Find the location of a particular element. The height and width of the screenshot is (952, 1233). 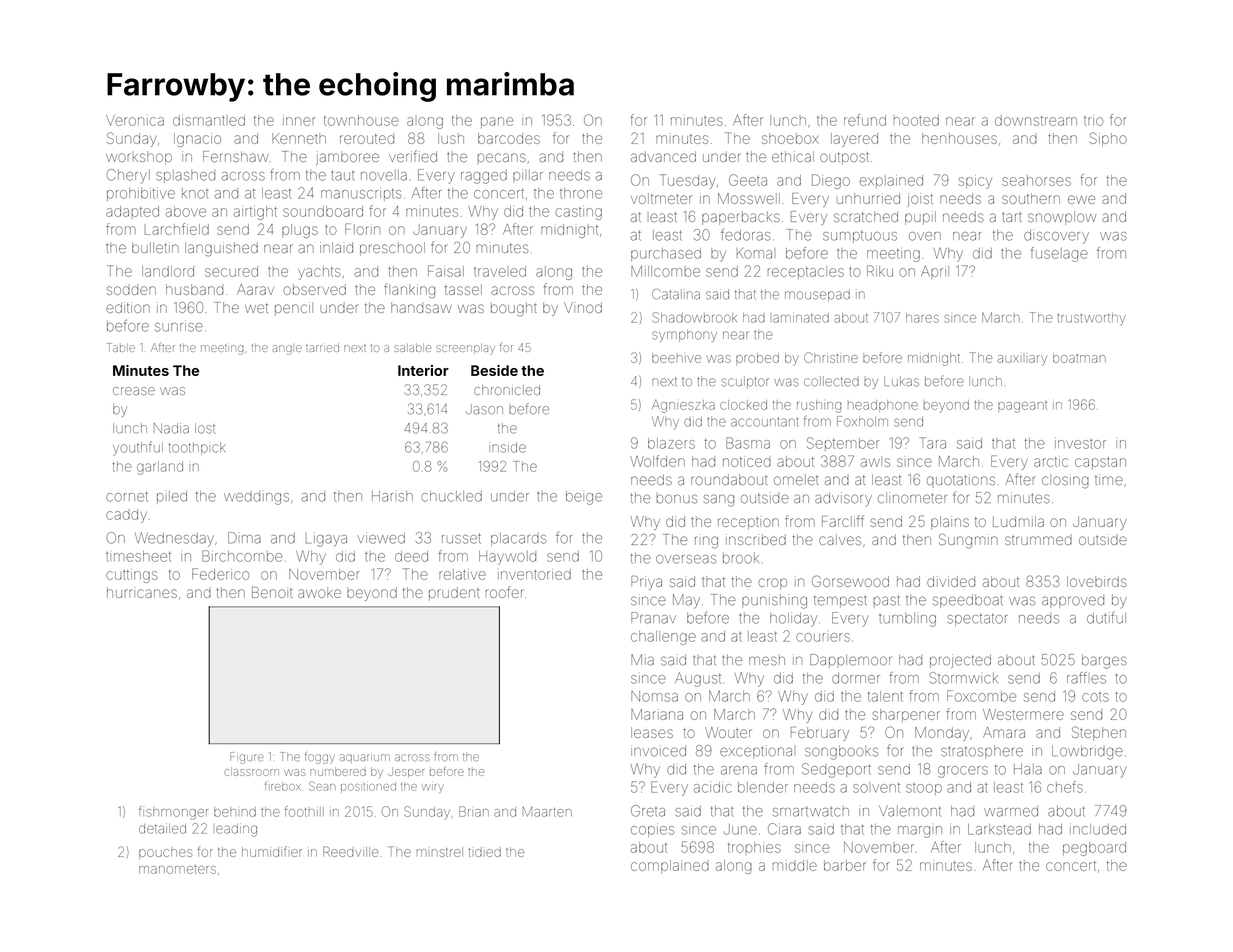

Nomsa is located at coordinates (654, 696).
